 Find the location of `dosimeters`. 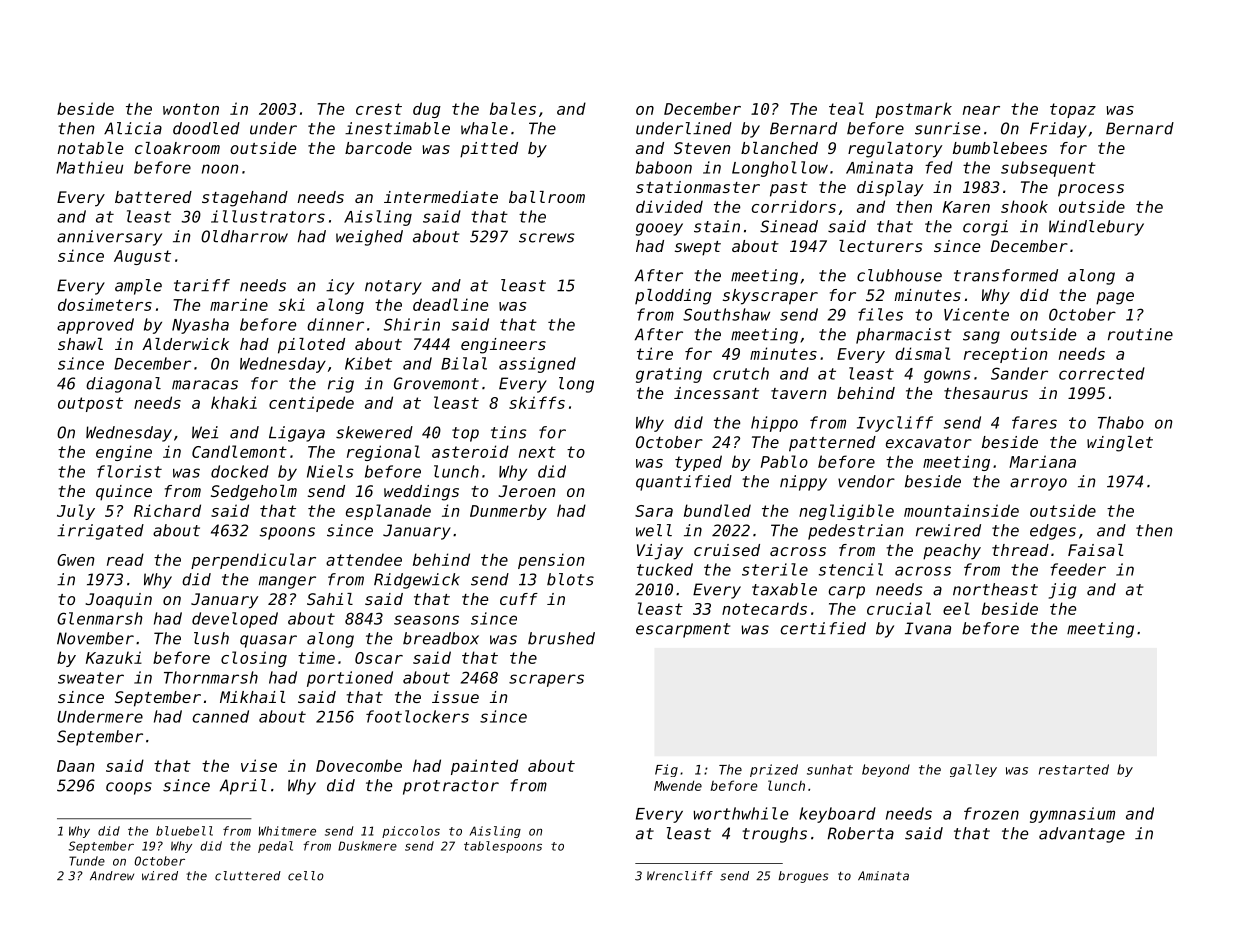

dosimeters is located at coordinates (105, 304).
